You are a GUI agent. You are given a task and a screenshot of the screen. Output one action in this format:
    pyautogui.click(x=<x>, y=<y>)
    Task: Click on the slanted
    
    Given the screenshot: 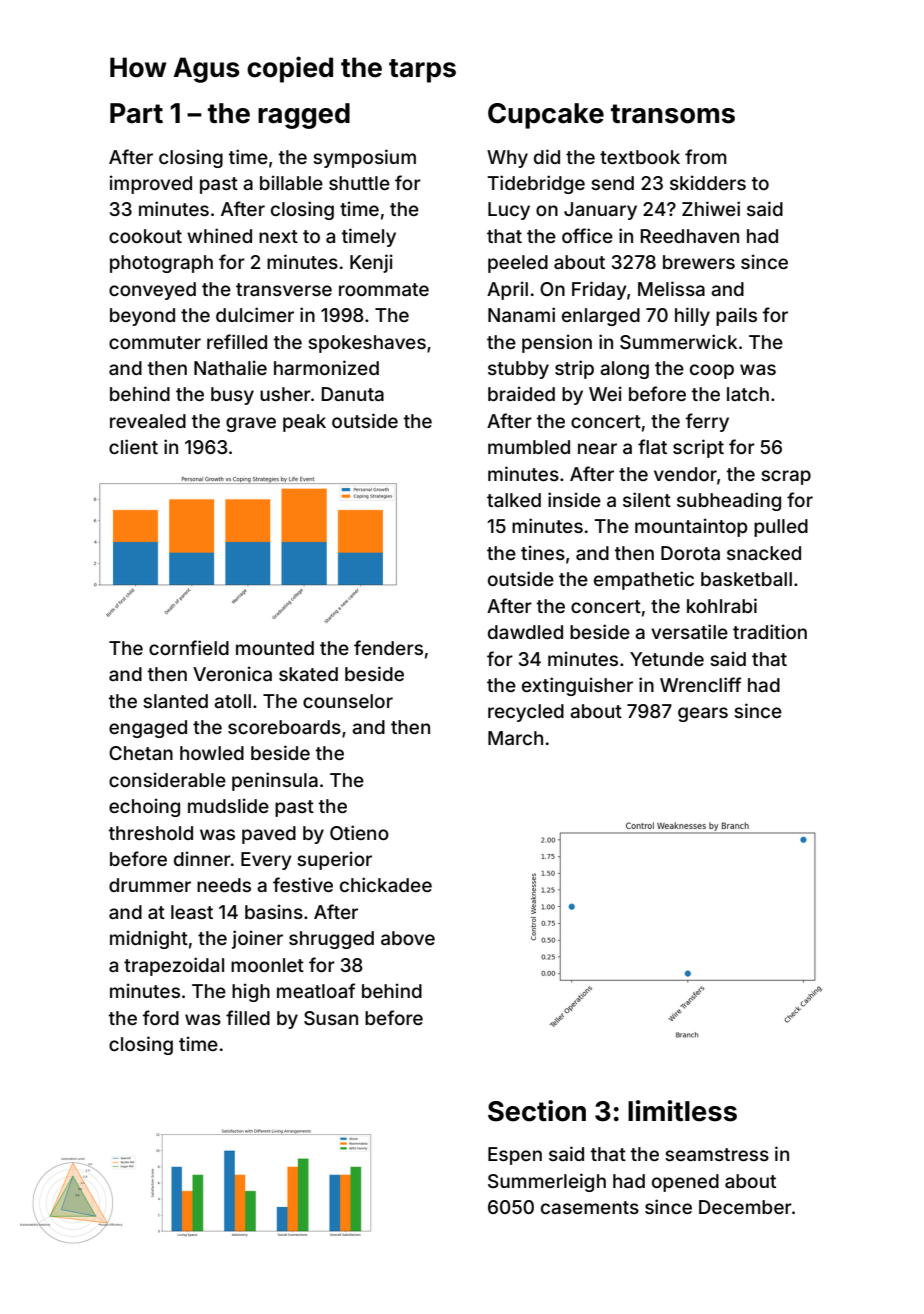 What is the action you would take?
    pyautogui.click(x=175, y=701)
